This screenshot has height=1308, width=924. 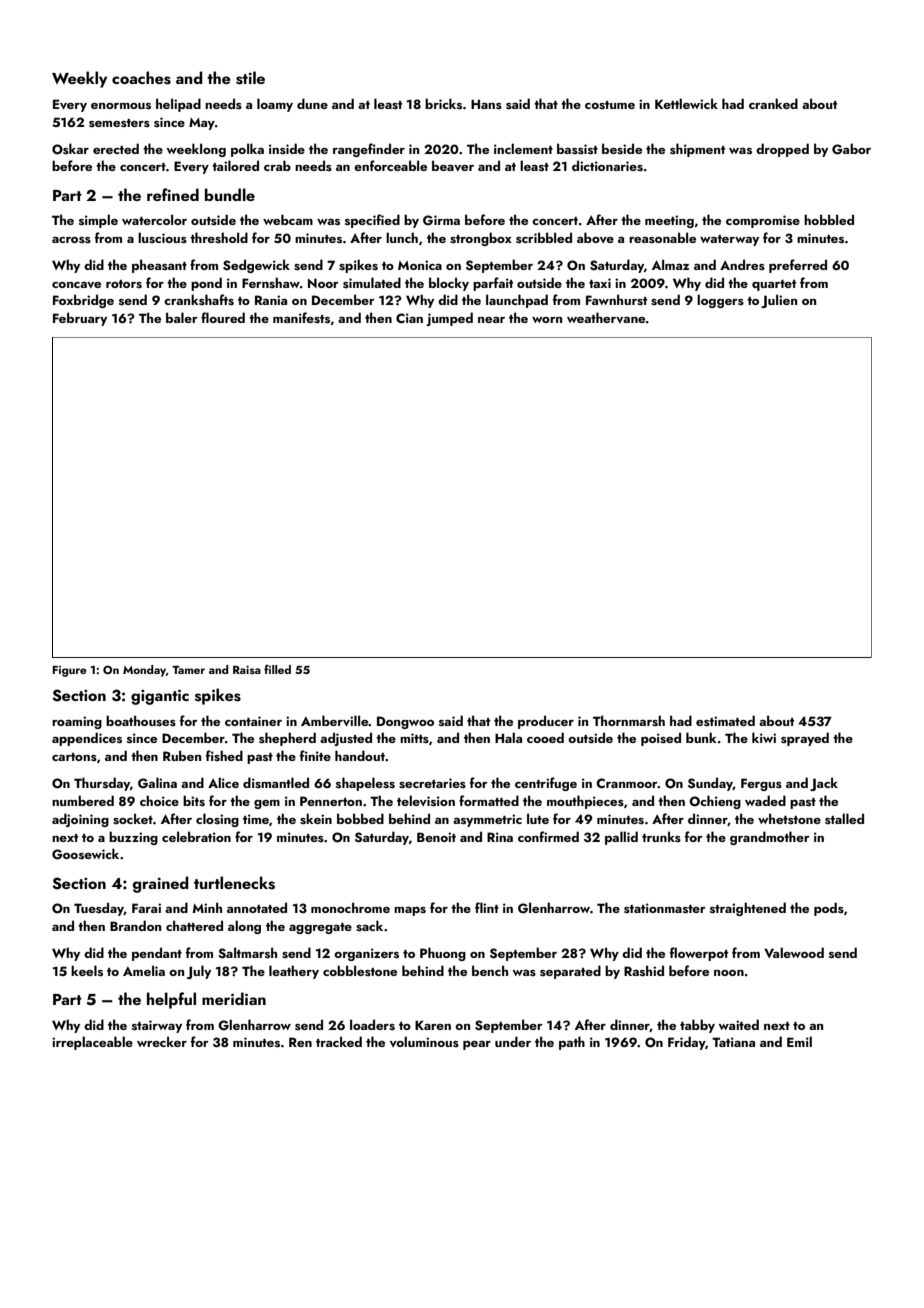 What do you see at coordinates (250, 78) in the screenshot?
I see `stile` at bounding box center [250, 78].
